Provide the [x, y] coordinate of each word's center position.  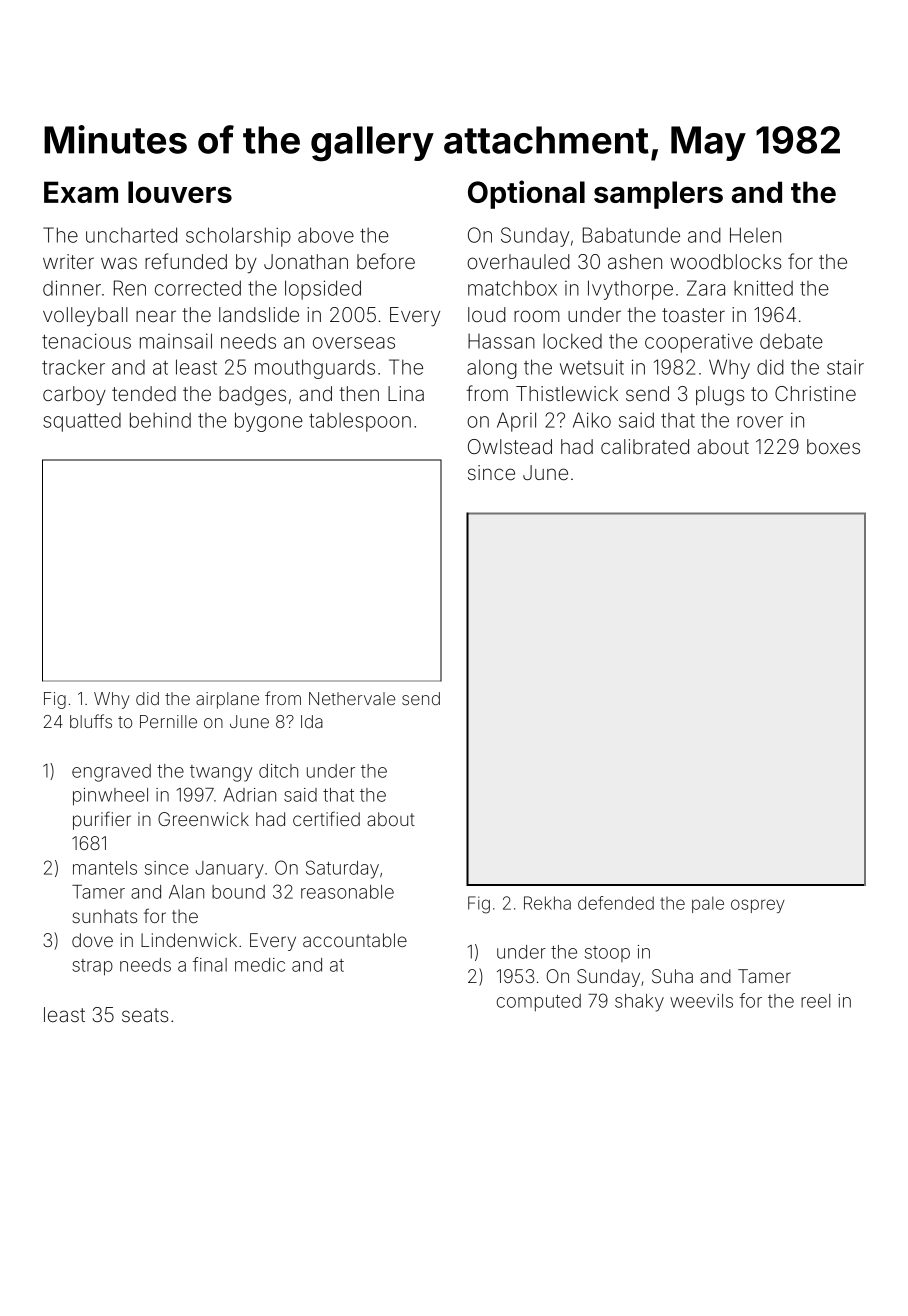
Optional [526, 194]
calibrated [645, 446]
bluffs [91, 721]
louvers [180, 192]
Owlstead [510, 446]
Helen [755, 235]
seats [145, 1015]
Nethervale [352, 698]
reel [815, 1001]
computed [539, 1002]
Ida [312, 721]
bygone [269, 422]
